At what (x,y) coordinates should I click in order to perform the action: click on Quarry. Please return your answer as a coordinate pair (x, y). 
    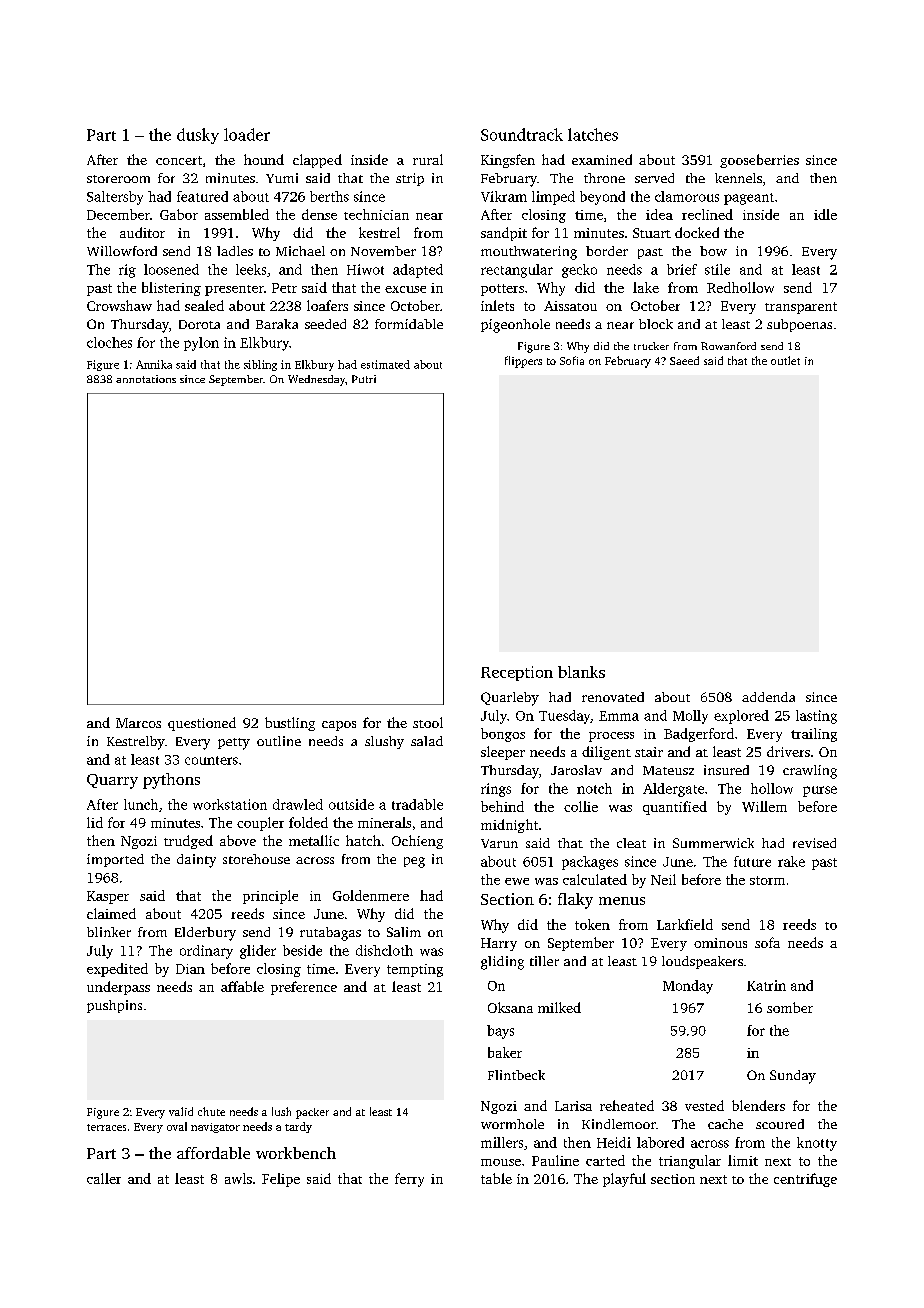
    Looking at the image, I should click on (112, 781).
